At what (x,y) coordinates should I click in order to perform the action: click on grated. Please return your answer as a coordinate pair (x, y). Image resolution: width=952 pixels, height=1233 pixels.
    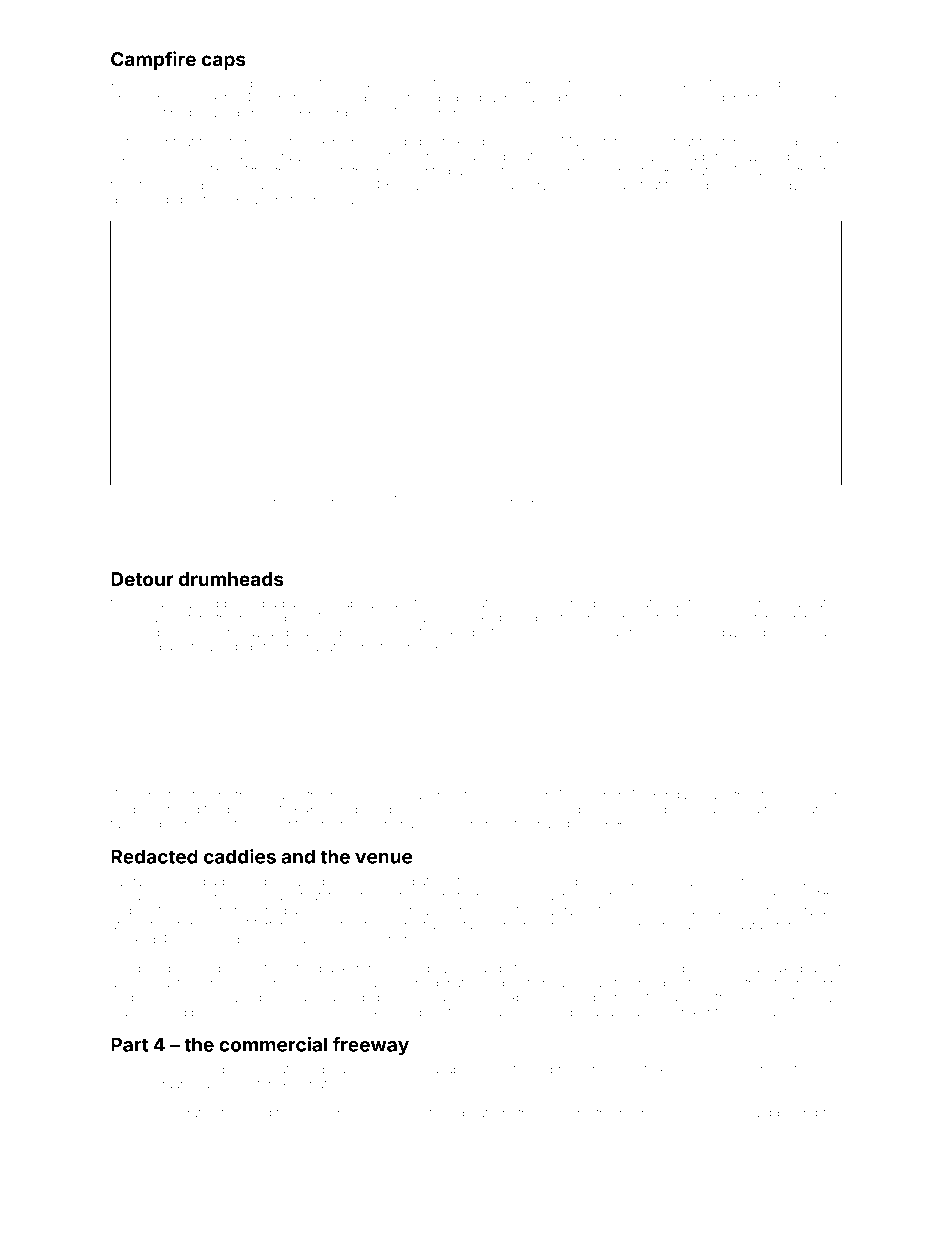
    Looking at the image, I should click on (198, 1115).
